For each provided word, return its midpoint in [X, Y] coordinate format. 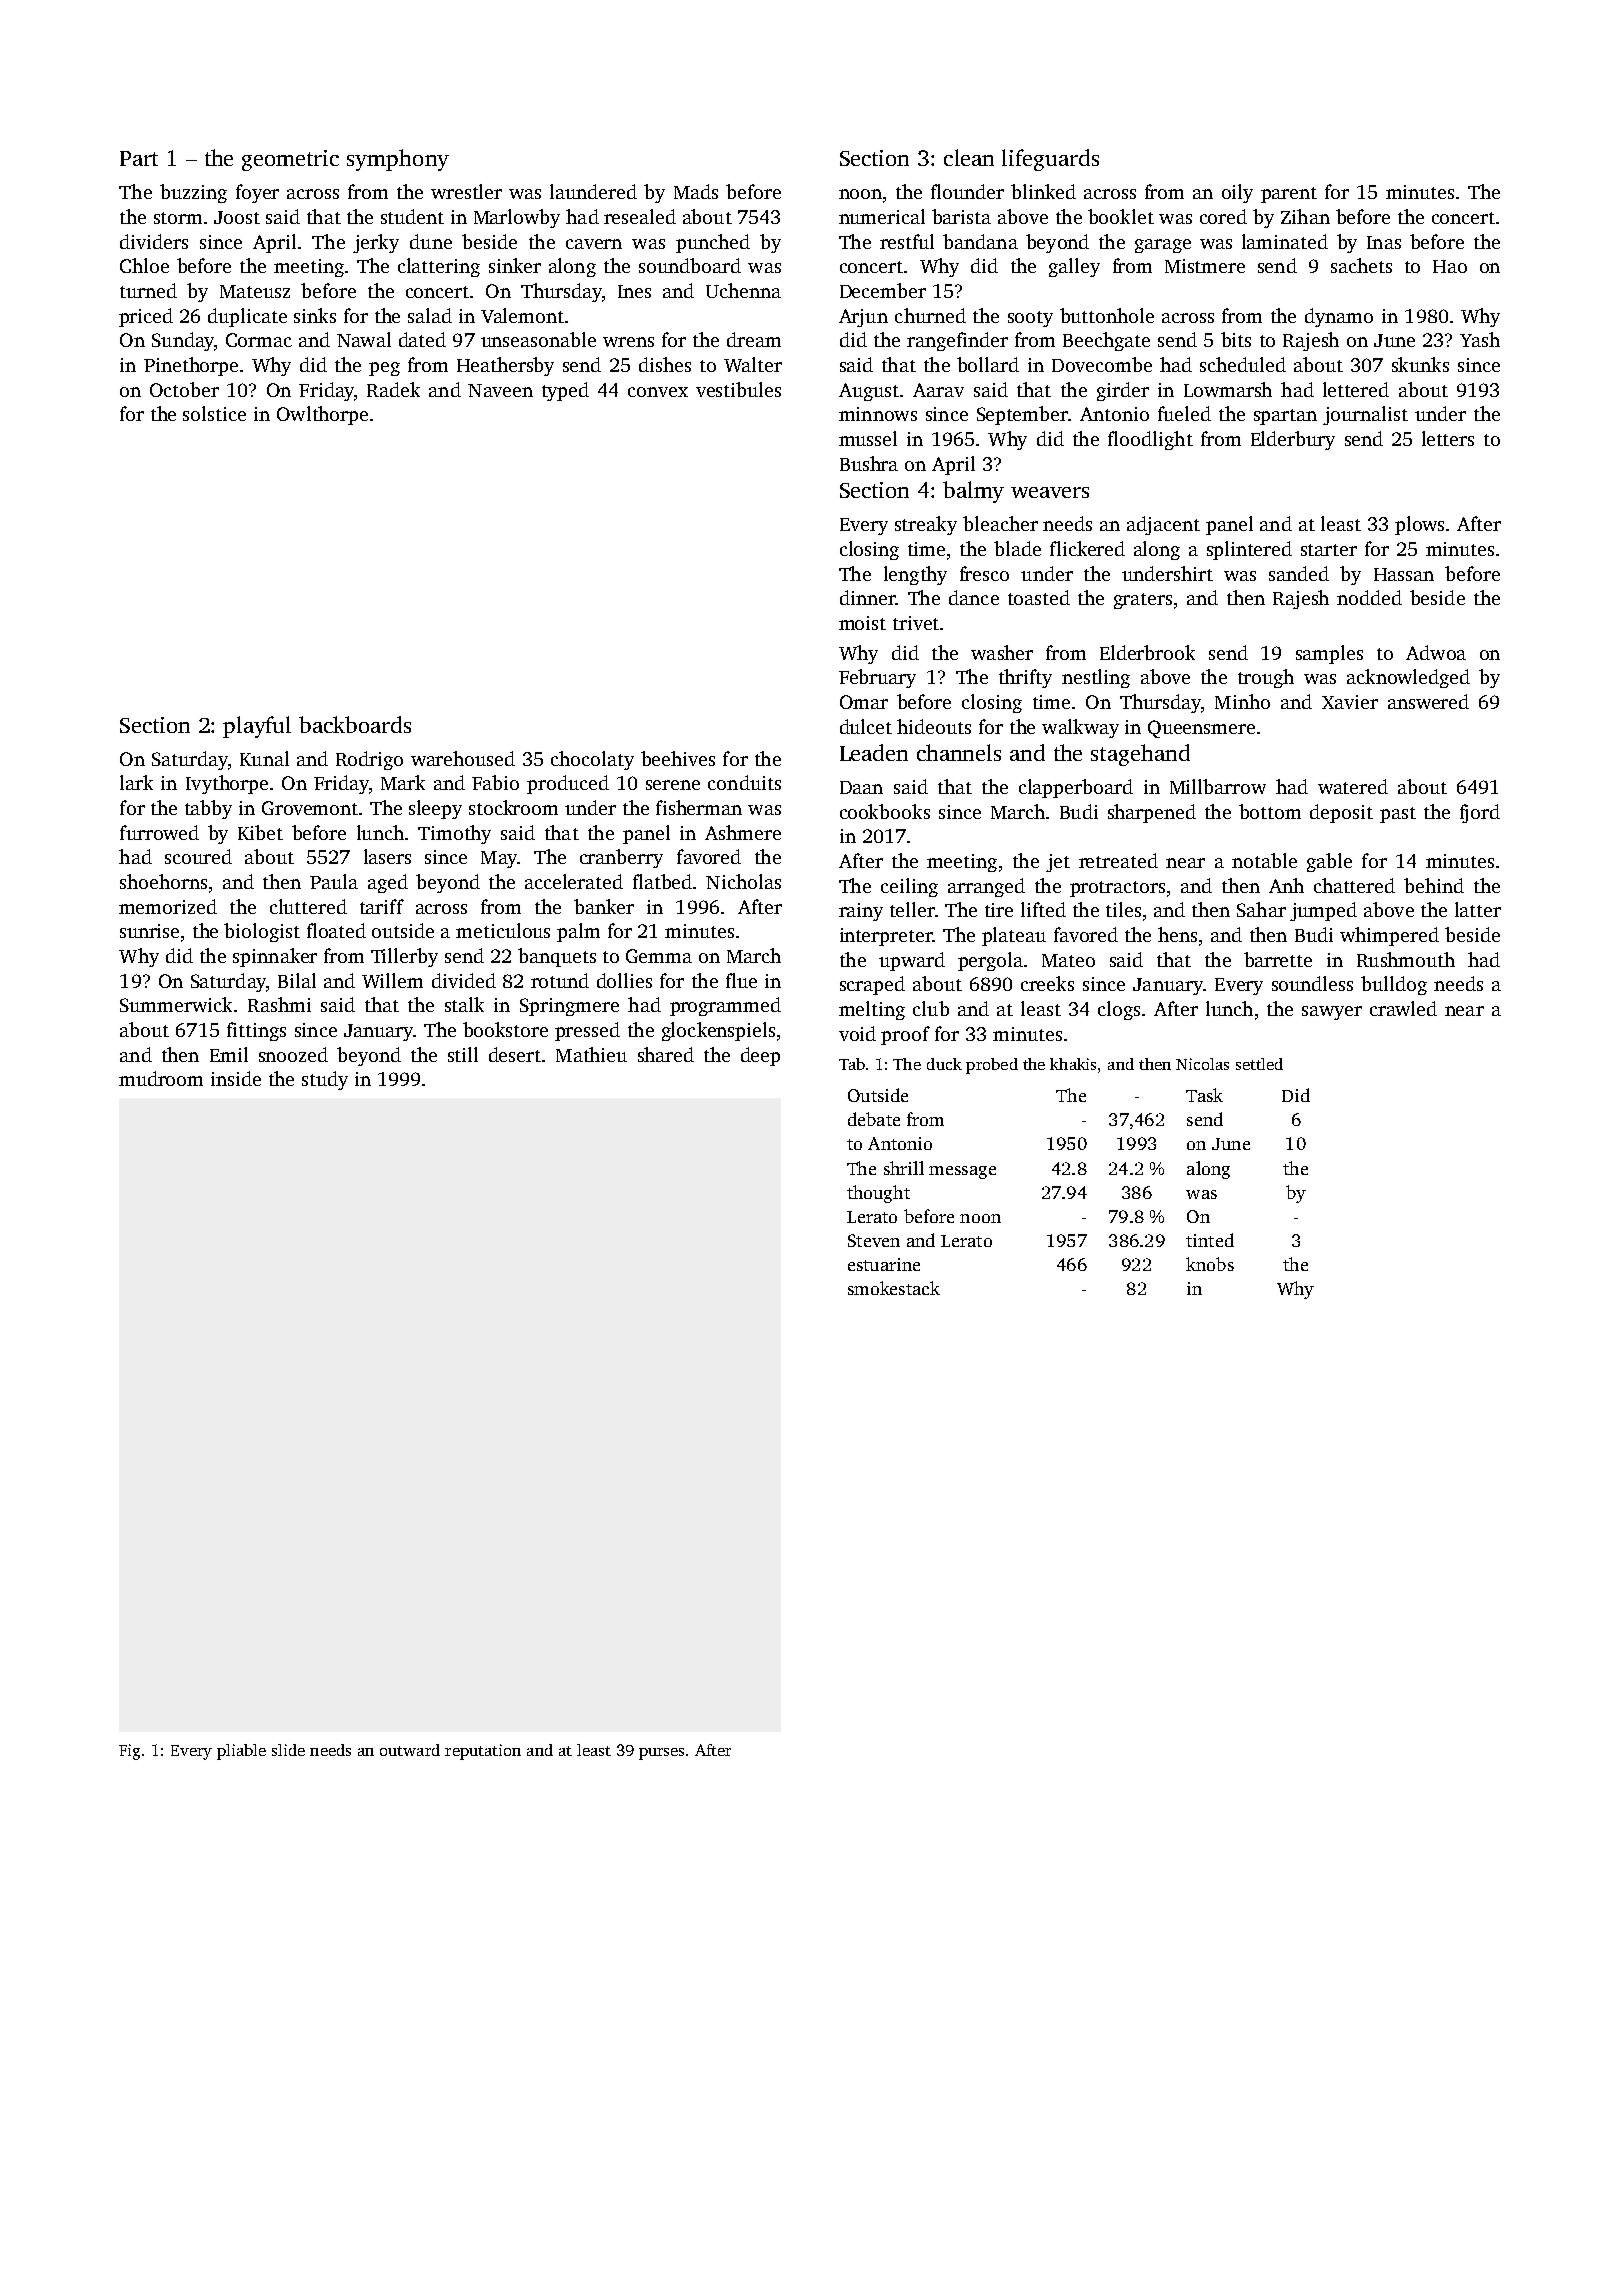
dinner [867, 597]
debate [874, 1119]
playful [257, 727]
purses [661, 1754]
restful [907, 241]
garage [1163, 246]
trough [1266, 678]
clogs [1119, 1010]
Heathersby [505, 366]
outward [410, 1750]
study [325, 1080]
